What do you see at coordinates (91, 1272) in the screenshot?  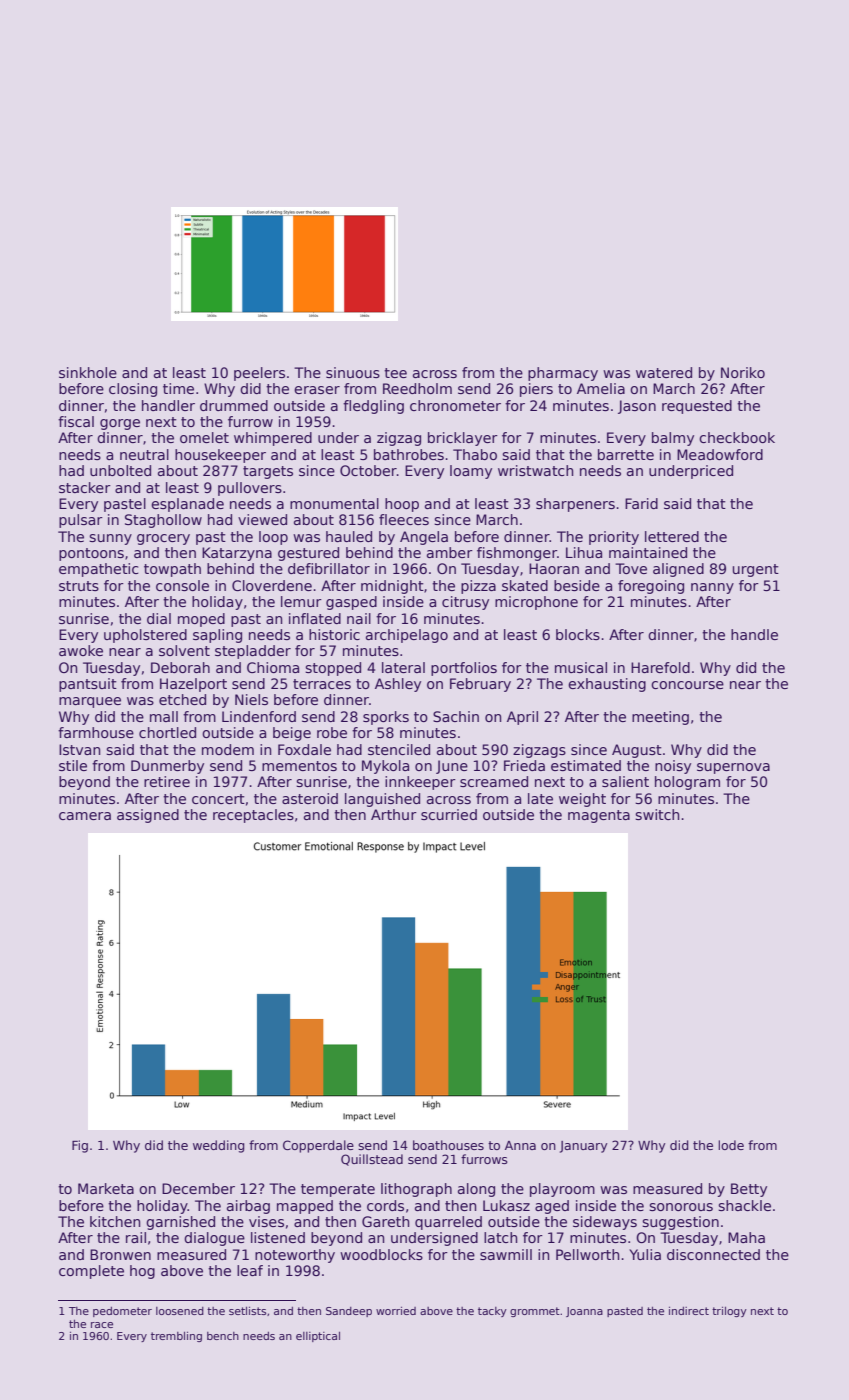 I see `complete` at bounding box center [91, 1272].
